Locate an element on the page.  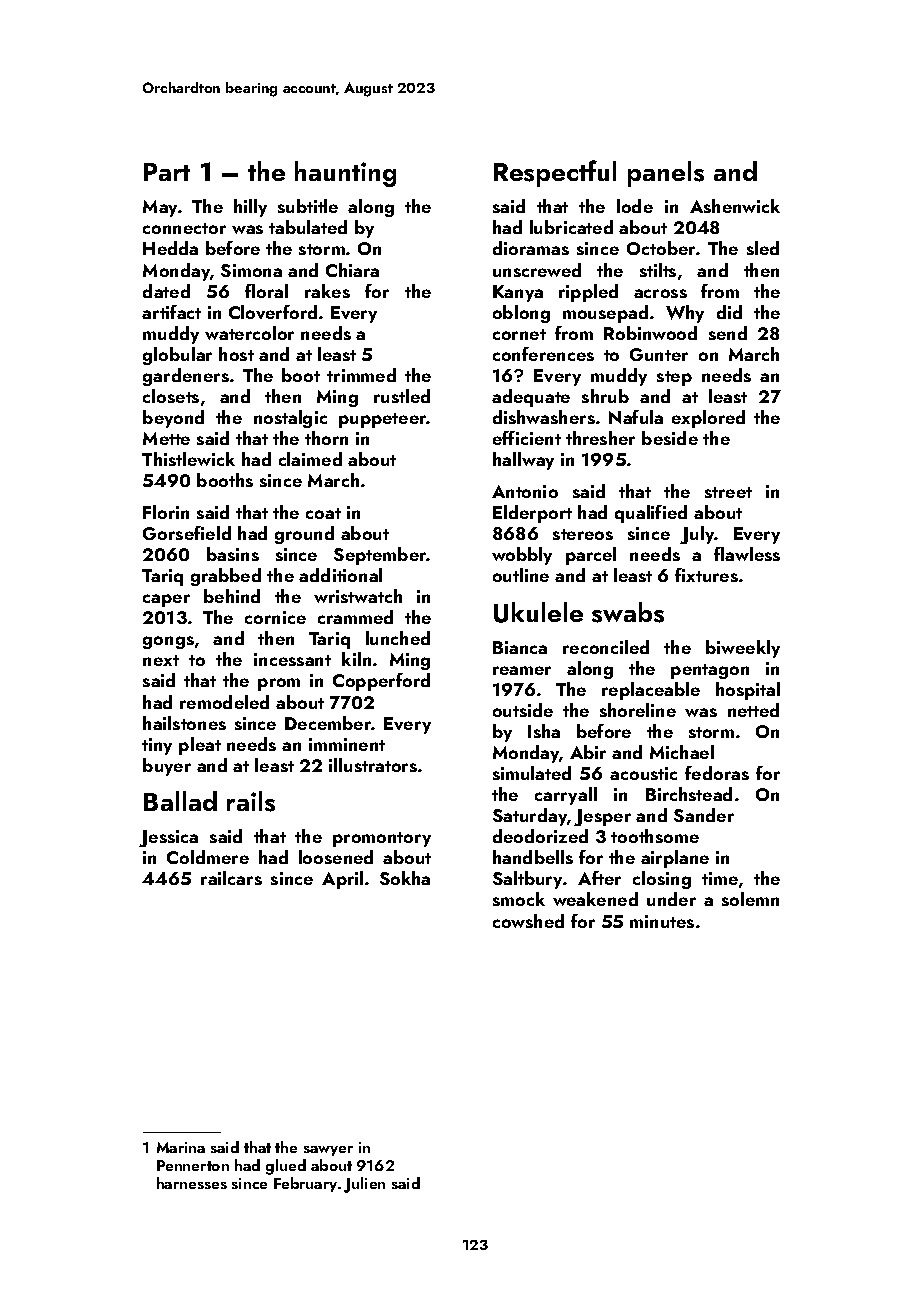
railcars is located at coordinates (231, 878).
